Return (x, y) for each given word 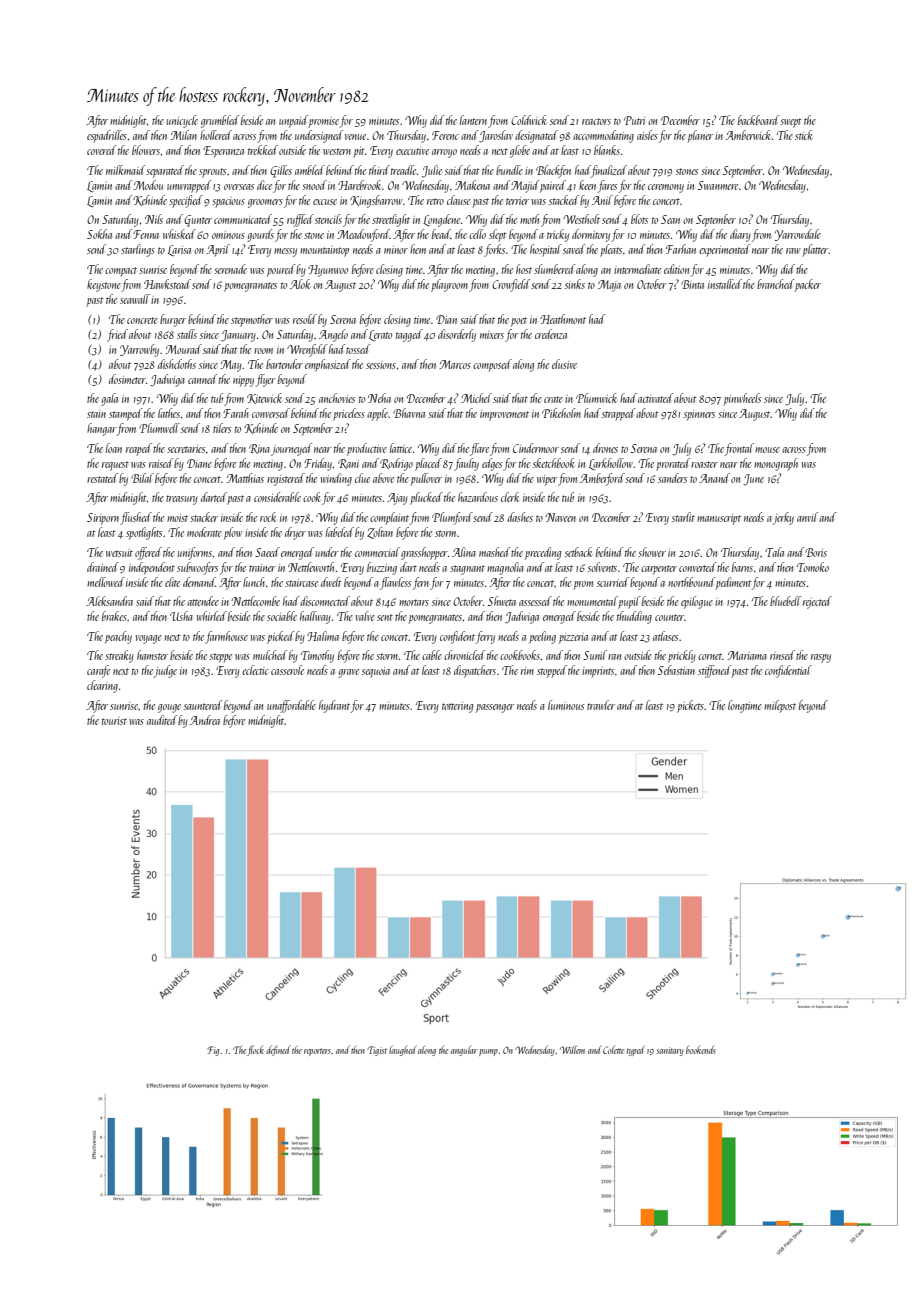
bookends (701, 1050)
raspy (821, 658)
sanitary (669, 1051)
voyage (148, 639)
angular (464, 1051)
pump (488, 1052)
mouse (767, 450)
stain (96, 414)
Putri (634, 120)
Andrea (205, 720)
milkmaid (125, 170)
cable (432, 655)
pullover (426, 479)
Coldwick (529, 120)
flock (255, 1051)
